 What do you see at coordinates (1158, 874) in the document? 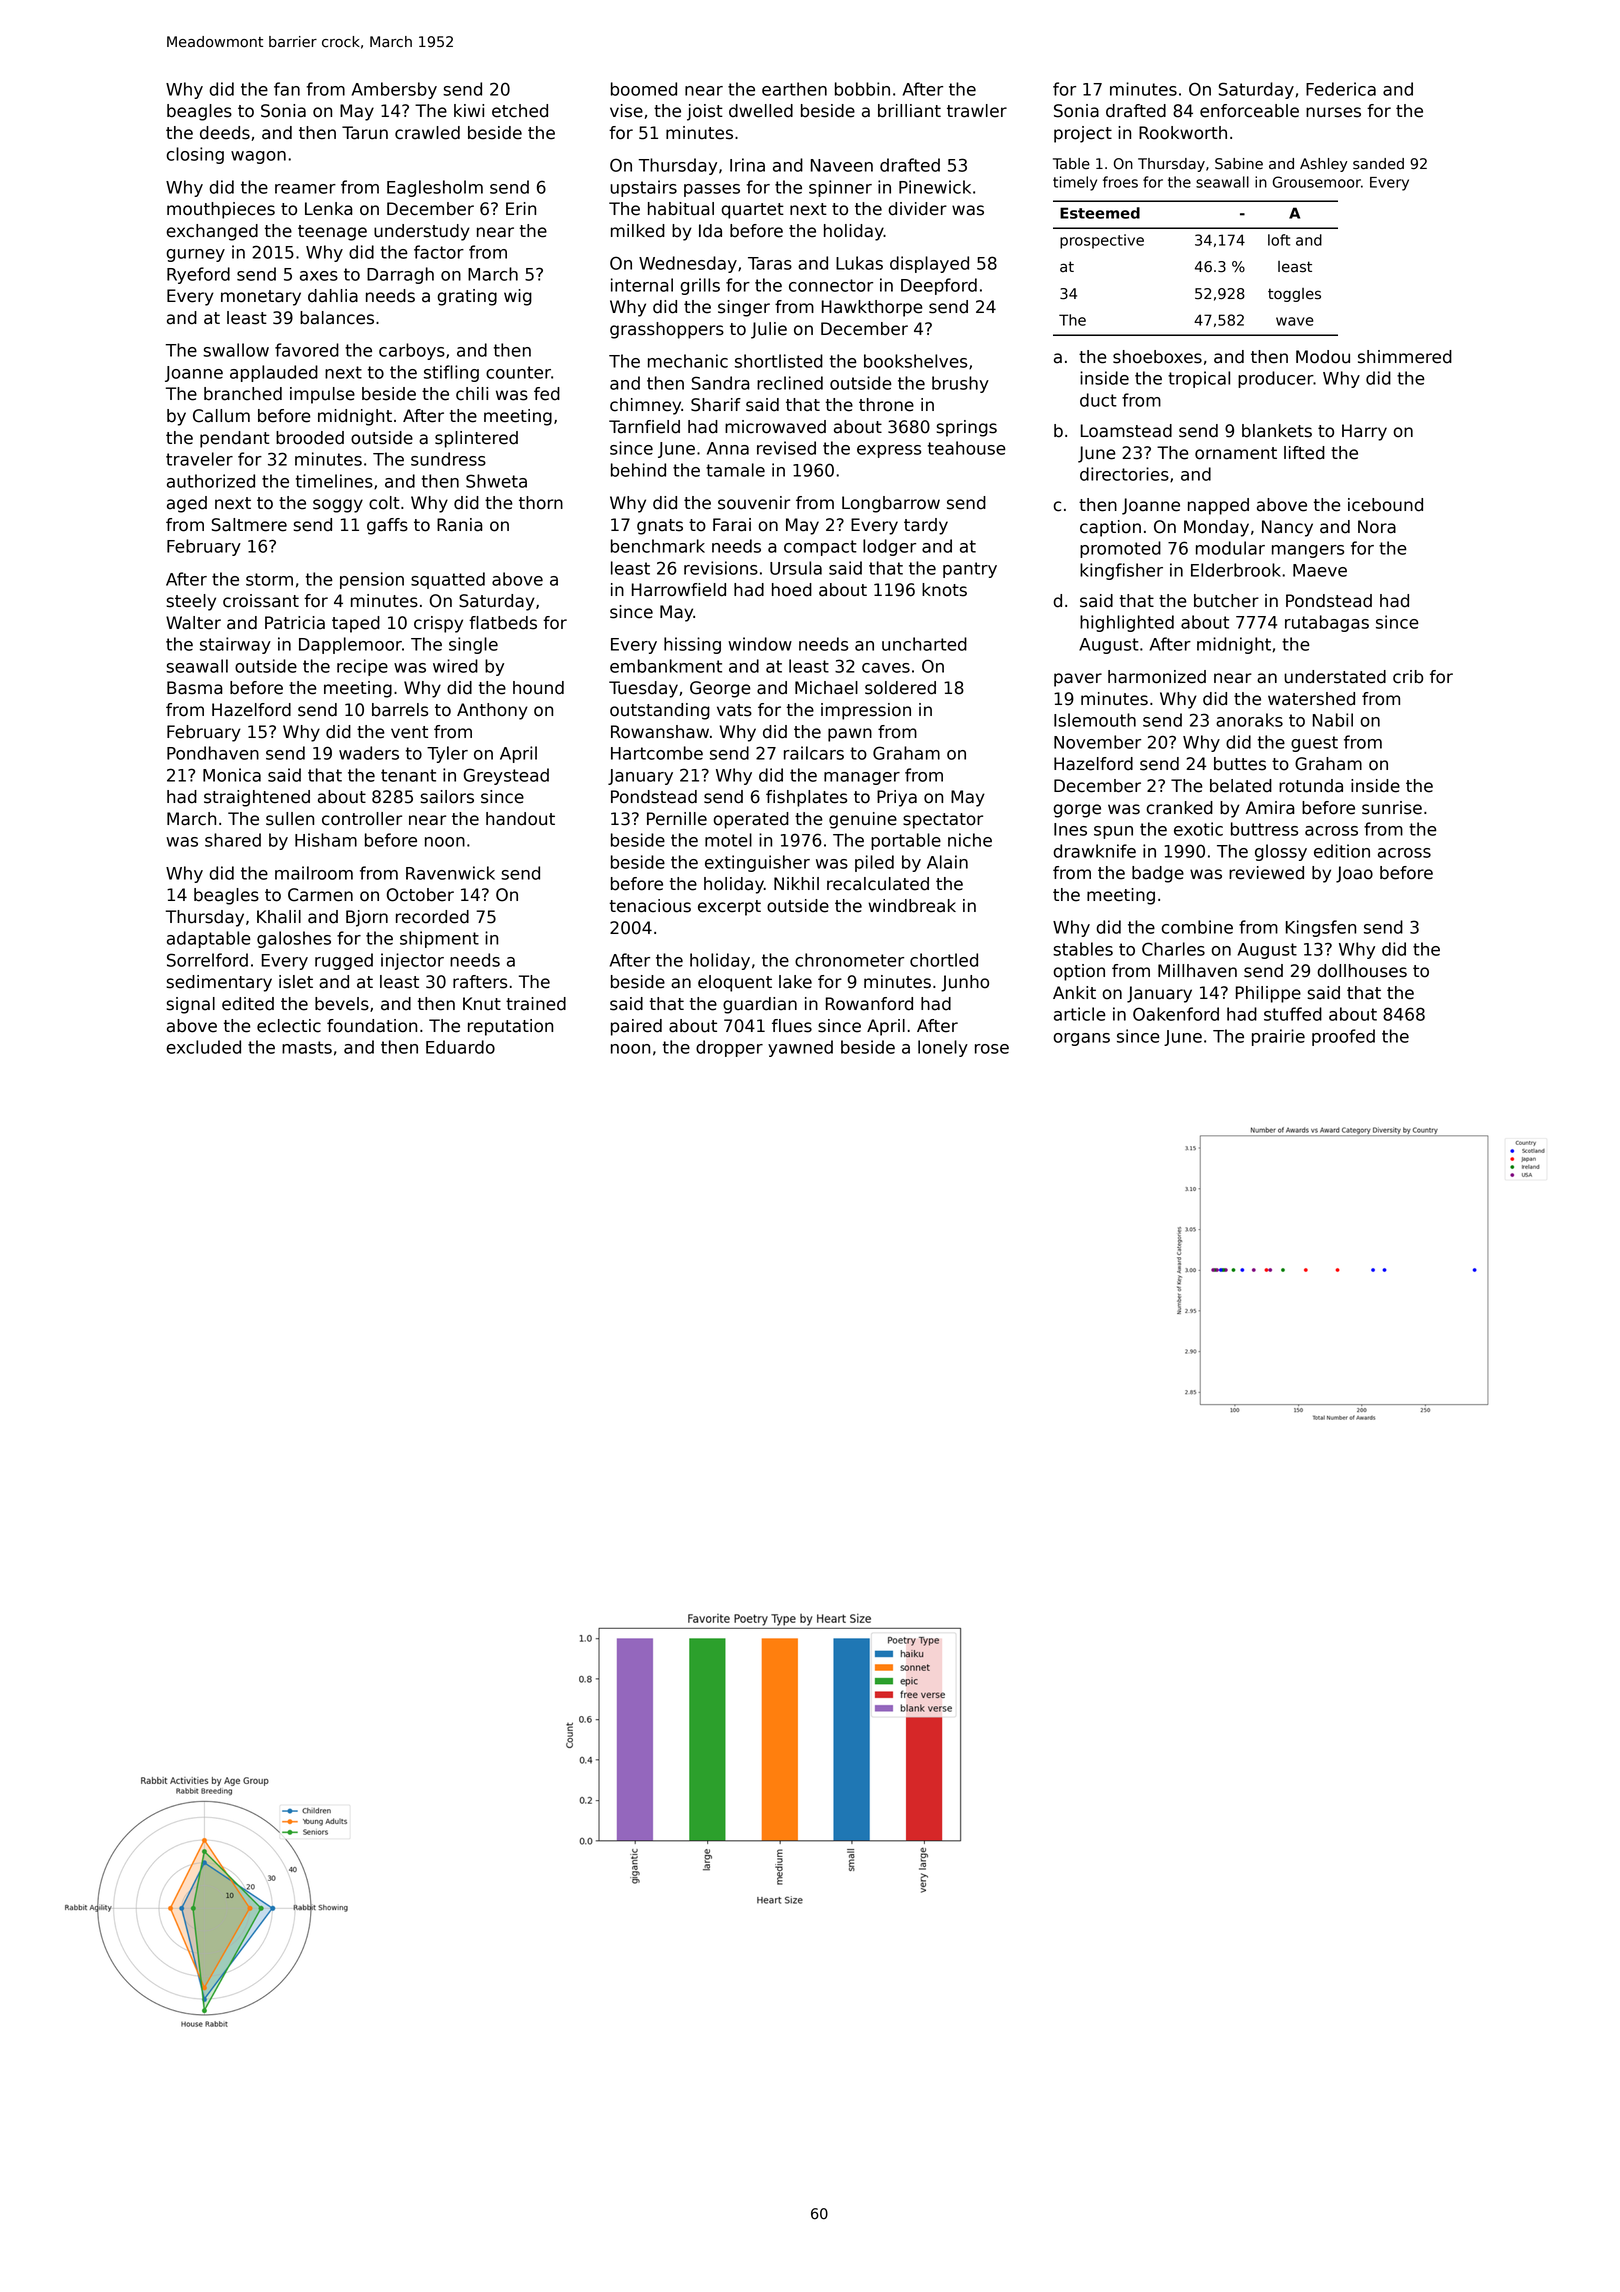
I see `badge` at bounding box center [1158, 874].
